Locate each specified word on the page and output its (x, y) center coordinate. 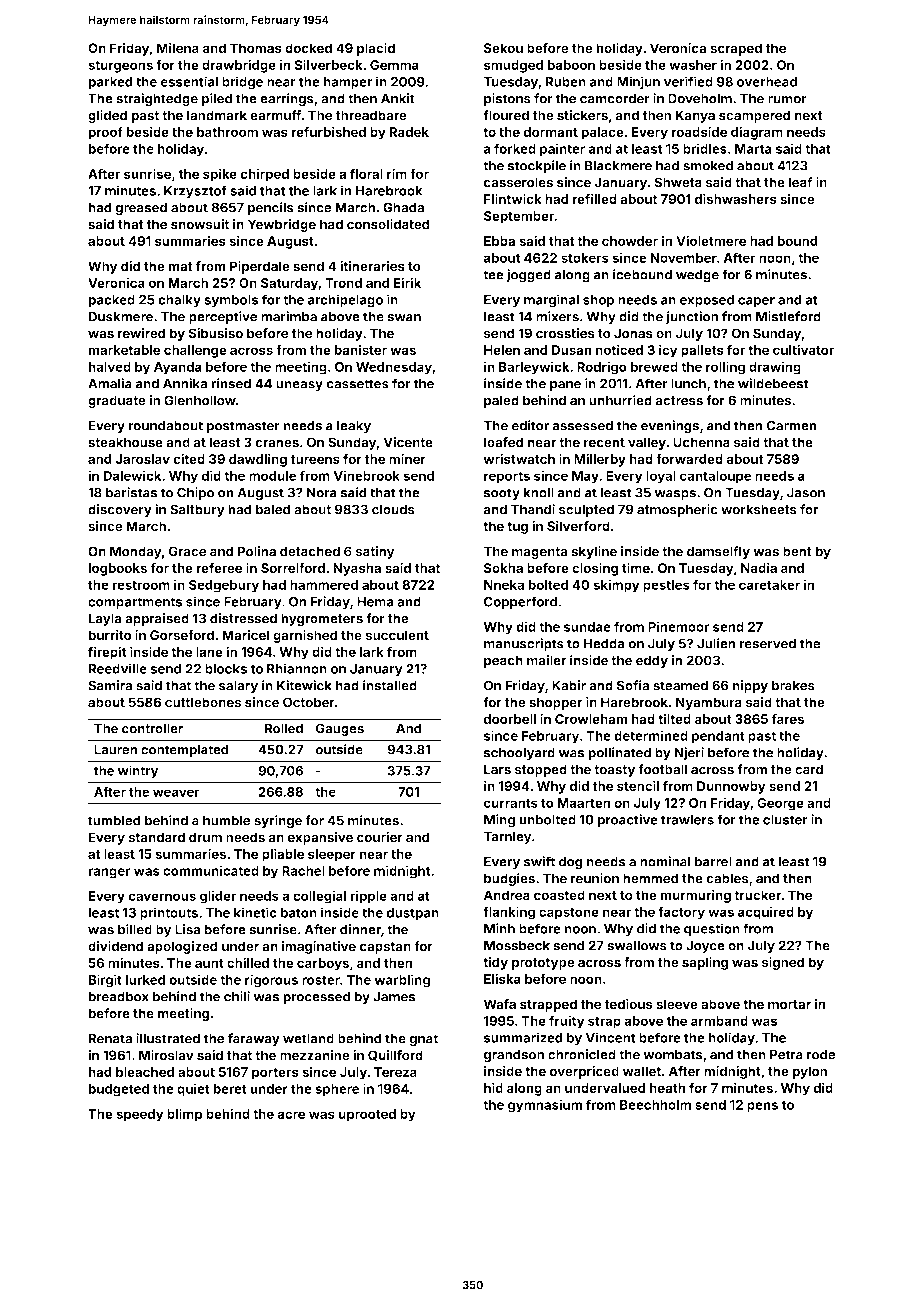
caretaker (769, 585)
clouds (393, 509)
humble (227, 820)
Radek (409, 132)
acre (291, 1115)
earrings (287, 100)
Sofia (633, 685)
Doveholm (700, 98)
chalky (179, 301)
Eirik (407, 283)
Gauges (340, 729)
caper (756, 302)
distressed (243, 618)
